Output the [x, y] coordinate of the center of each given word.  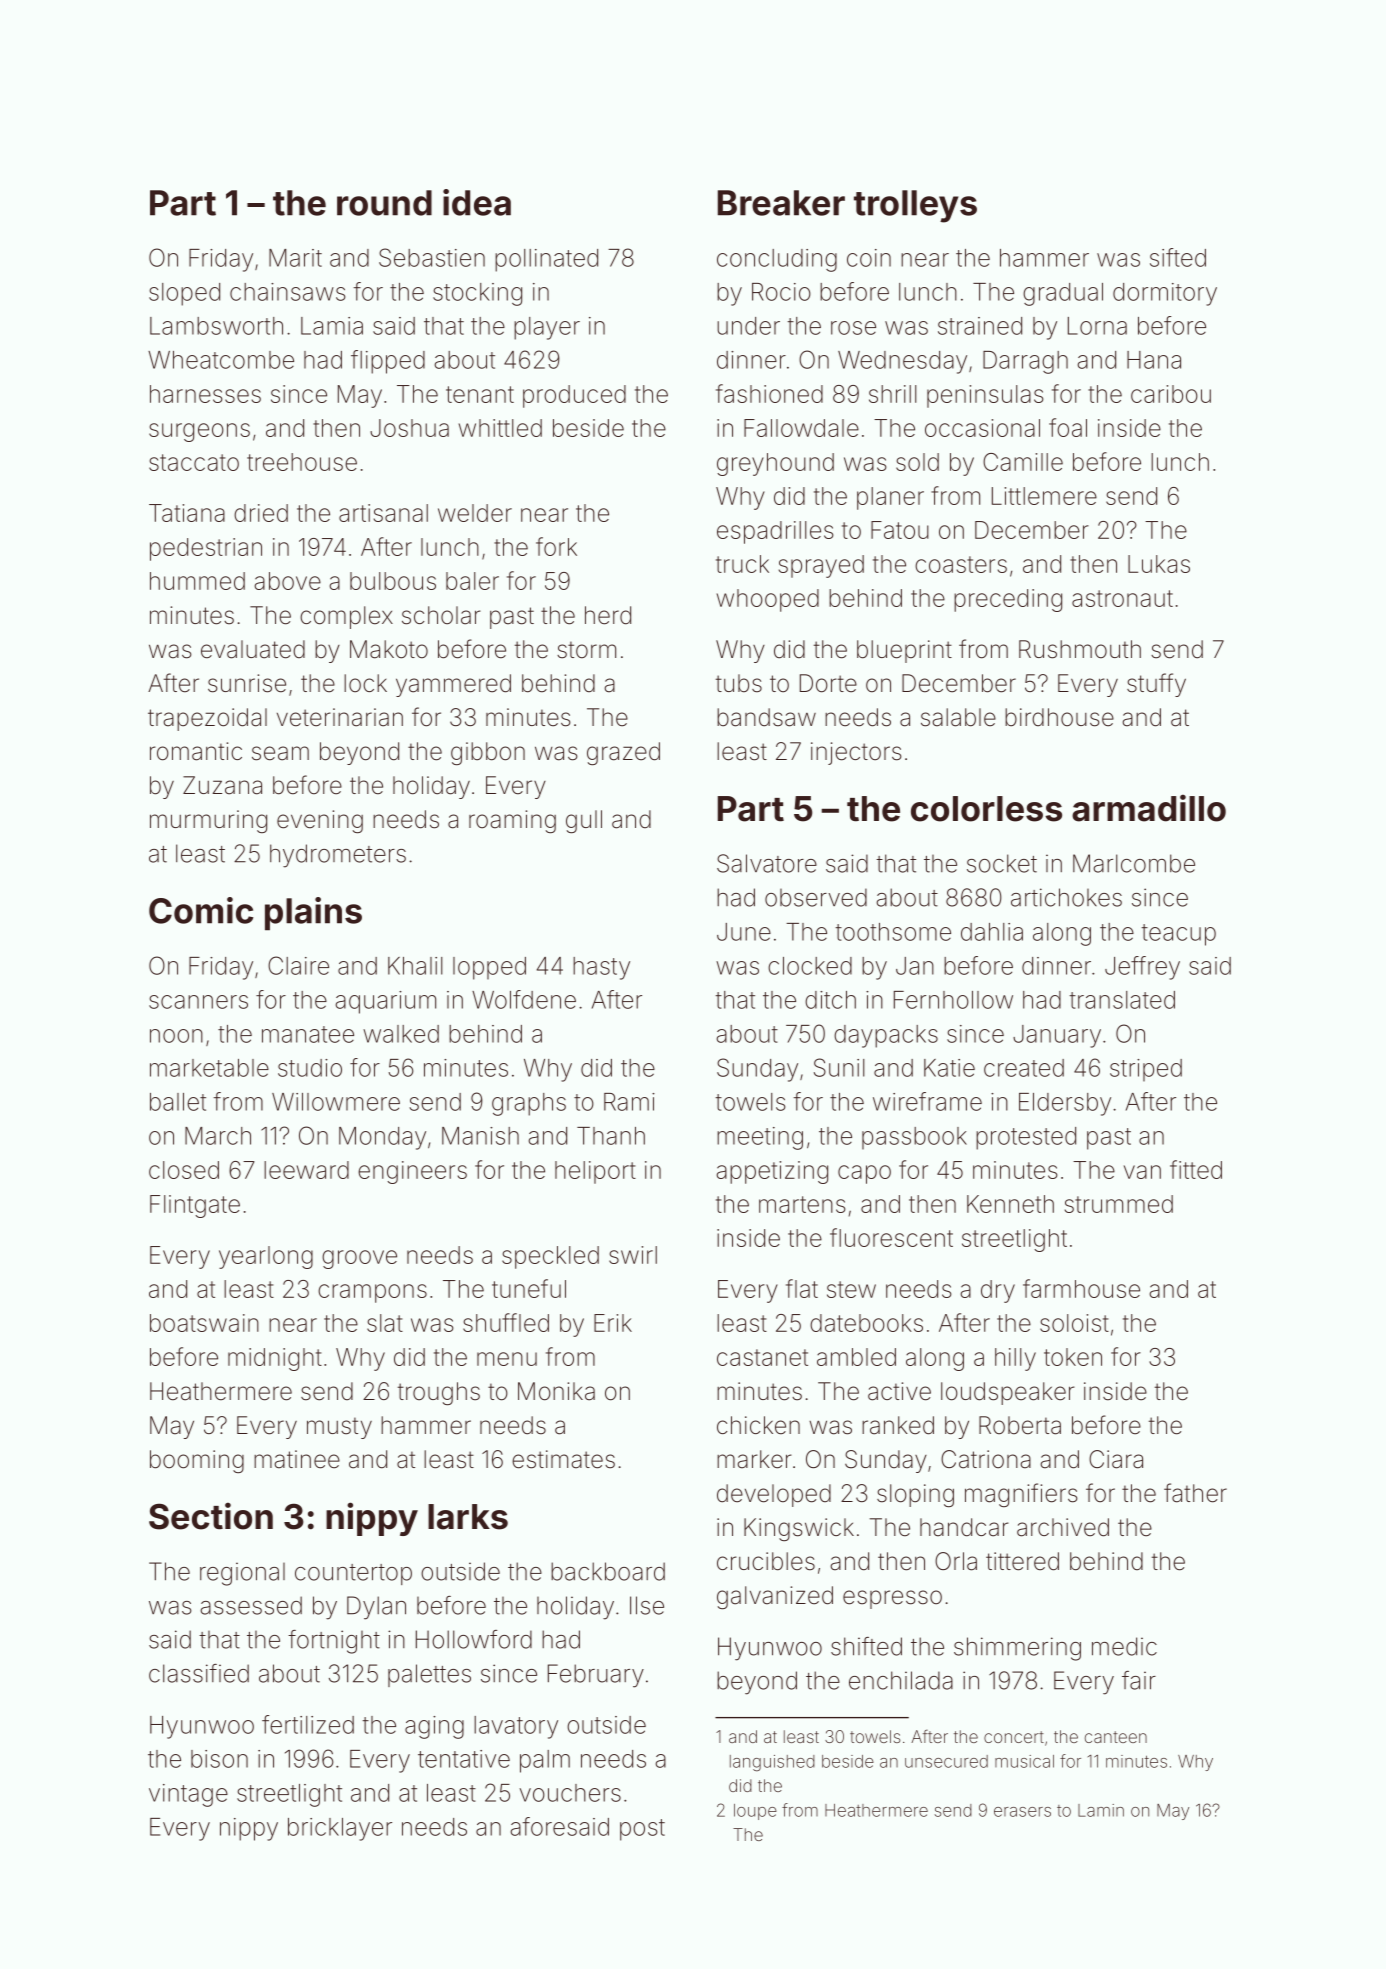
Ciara [1116, 1459]
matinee [297, 1459]
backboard [608, 1571]
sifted [1178, 257]
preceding [1008, 600]
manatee [308, 1034]
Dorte [828, 683]
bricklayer [340, 1829]
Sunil [839, 1067]
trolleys [915, 206]
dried [261, 513]
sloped [184, 294]
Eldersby [1065, 1104]
